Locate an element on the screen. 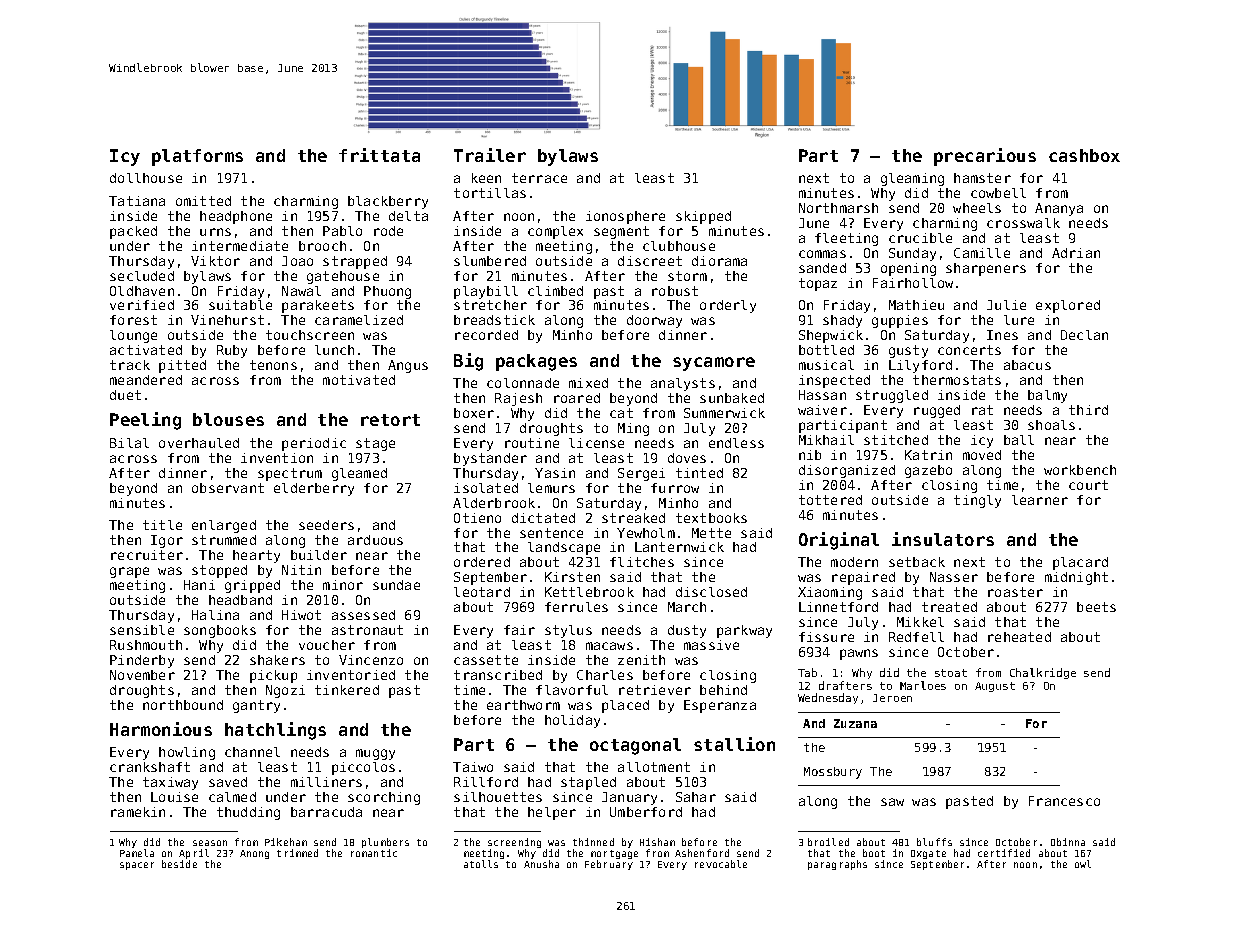 The width and height of the screenshot is (1233, 952). cashbox is located at coordinates (1084, 155).
